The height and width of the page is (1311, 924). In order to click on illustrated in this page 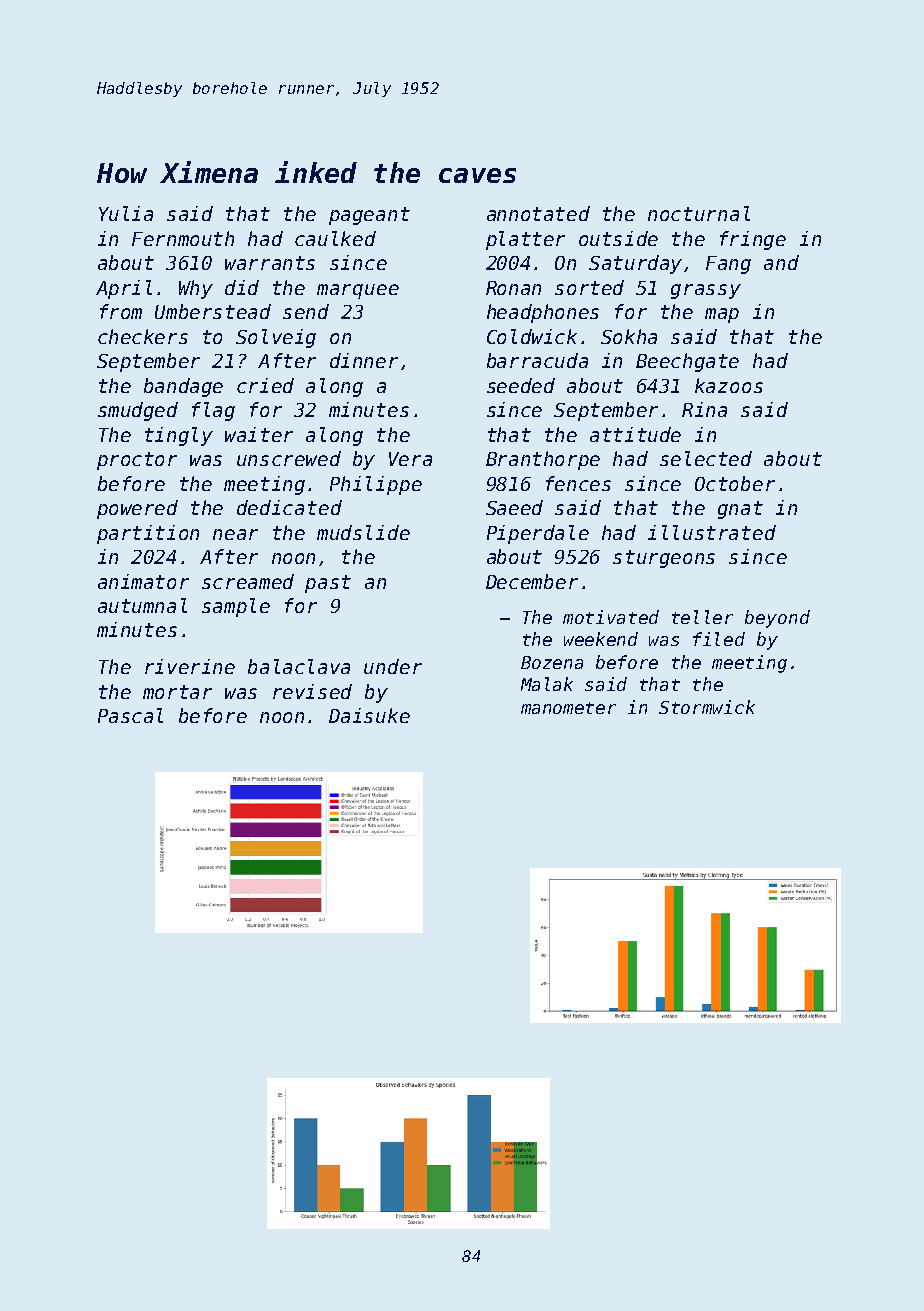, I will do `click(712, 532)`.
